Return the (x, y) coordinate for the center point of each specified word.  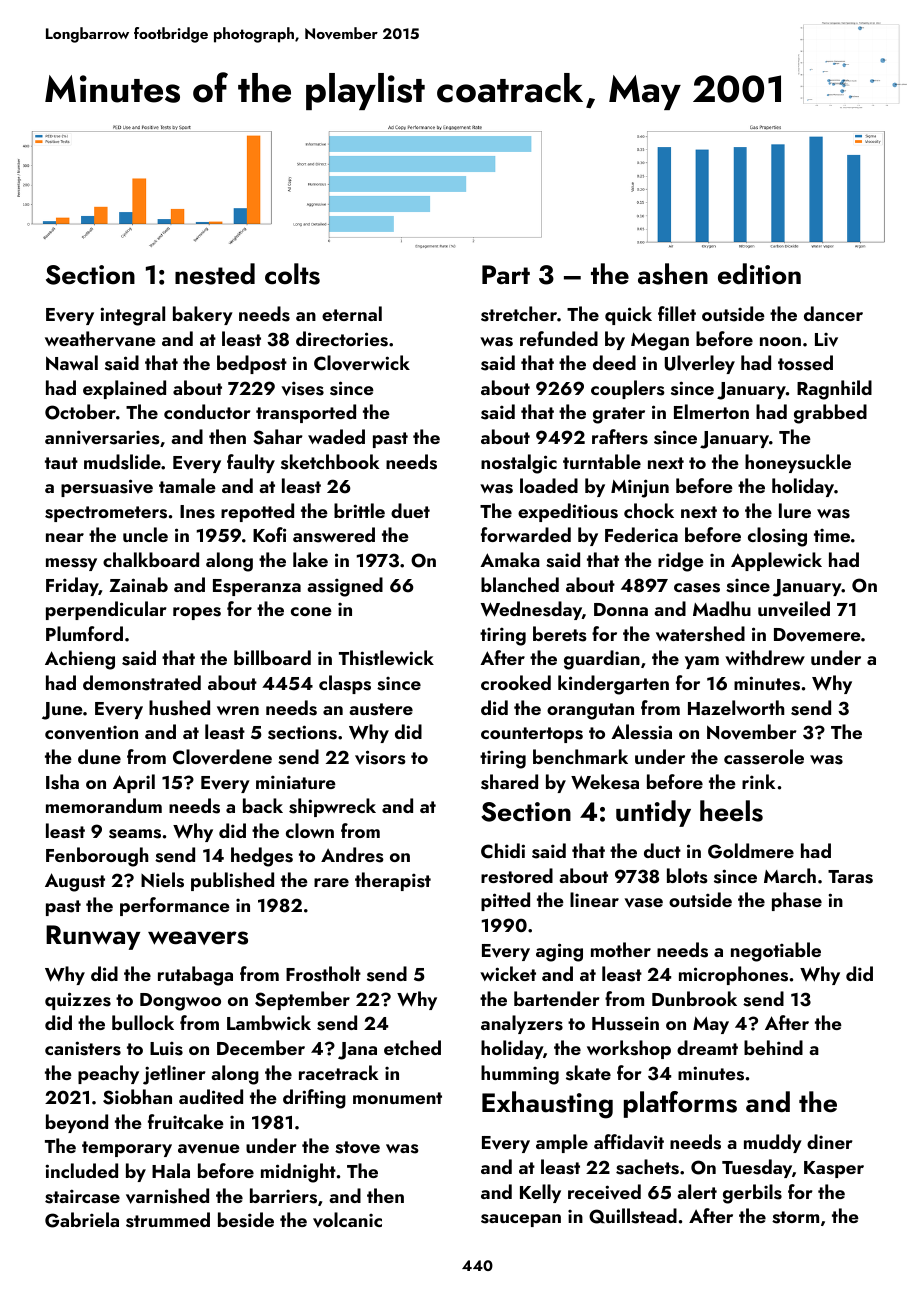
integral (132, 316)
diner (830, 1141)
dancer (833, 313)
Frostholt (323, 974)
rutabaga (195, 976)
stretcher (519, 314)
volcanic (347, 1220)
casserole (764, 757)
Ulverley (700, 364)
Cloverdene (222, 757)
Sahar (278, 437)
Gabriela (82, 1220)
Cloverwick (362, 363)
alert (697, 1191)
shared (509, 782)
